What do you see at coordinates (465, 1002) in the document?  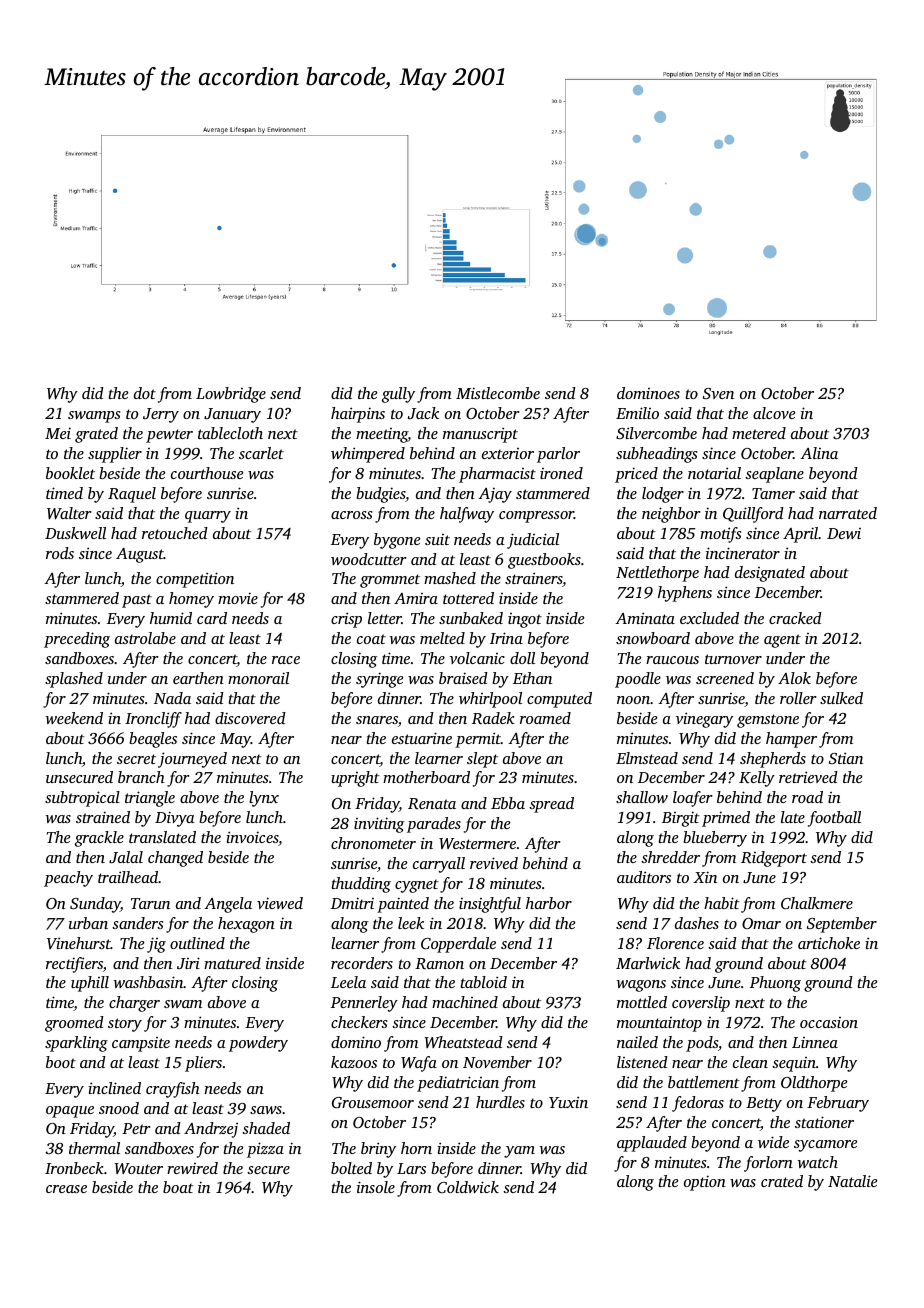 I see `machined` at bounding box center [465, 1002].
